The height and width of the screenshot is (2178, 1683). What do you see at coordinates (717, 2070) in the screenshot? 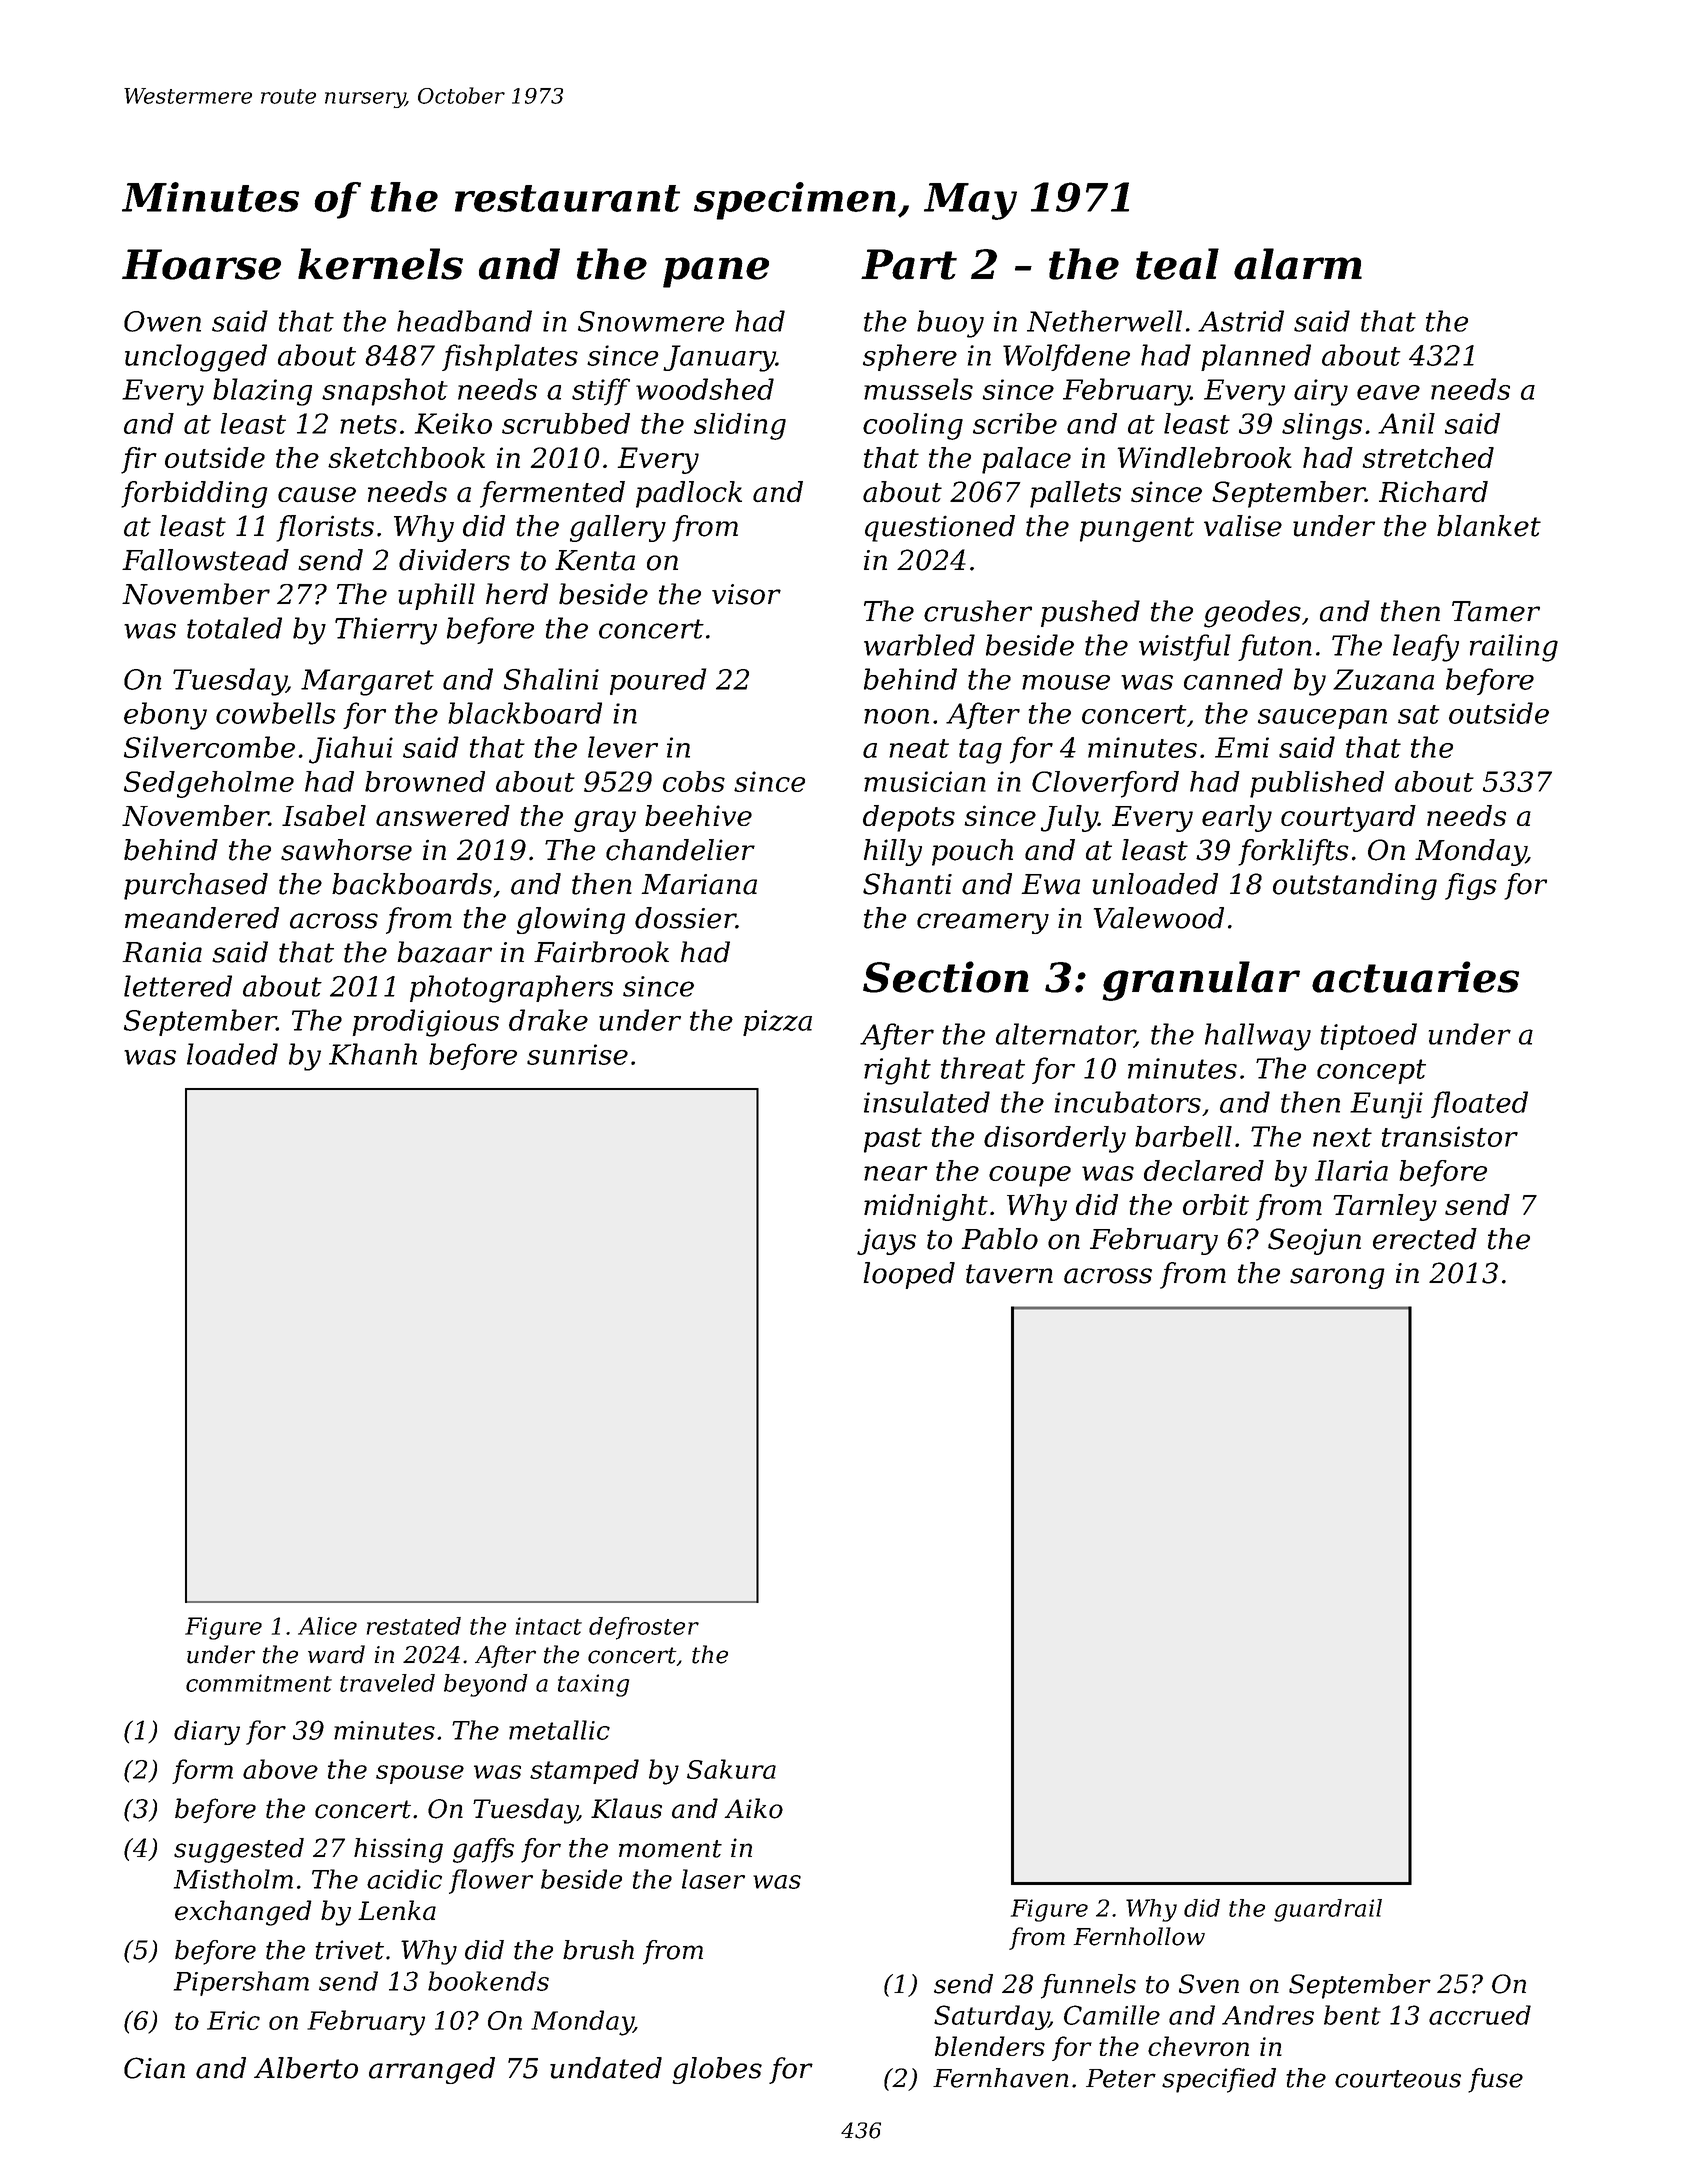
I see `globes` at bounding box center [717, 2070].
